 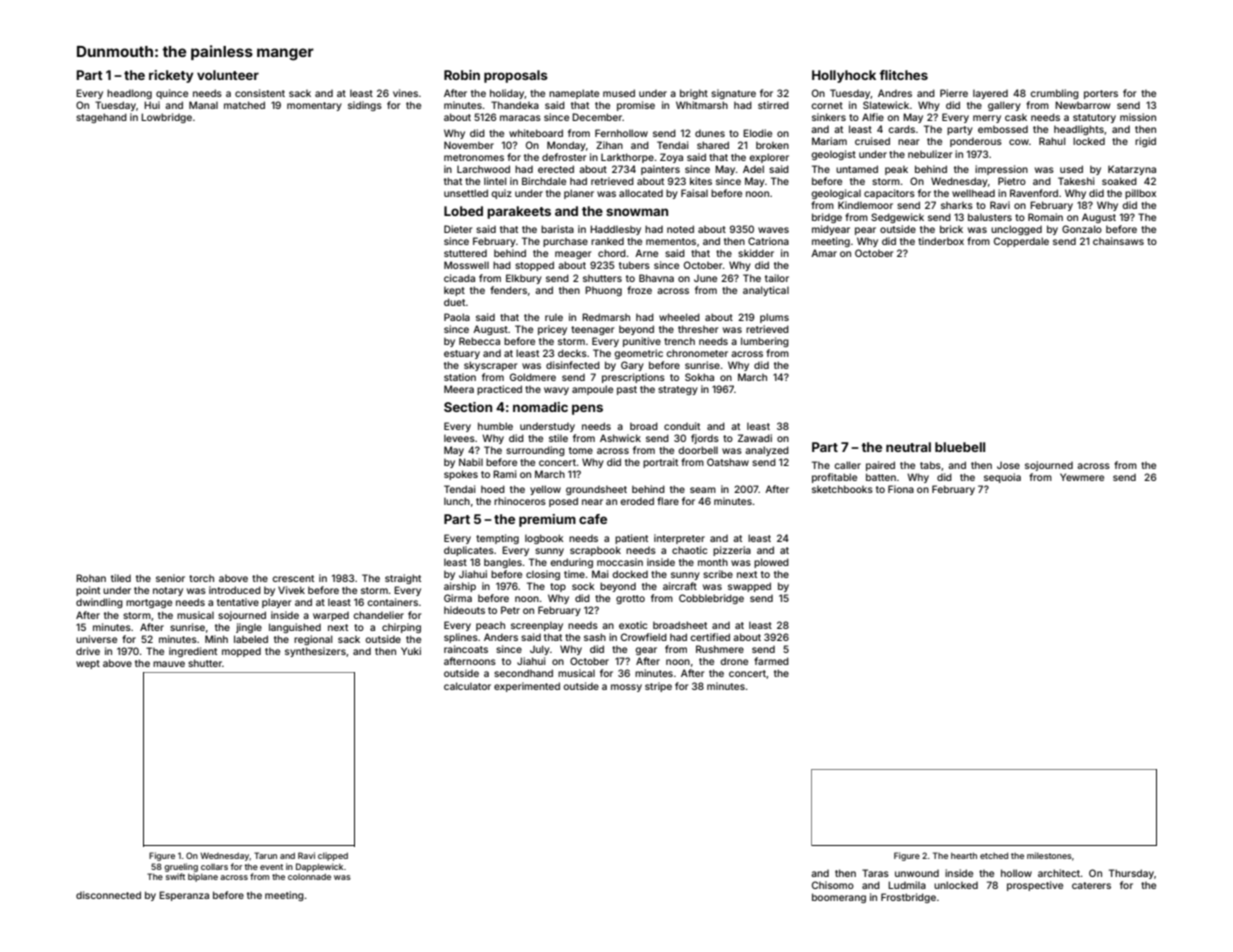 I want to click on mortgage, so click(x=149, y=603).
